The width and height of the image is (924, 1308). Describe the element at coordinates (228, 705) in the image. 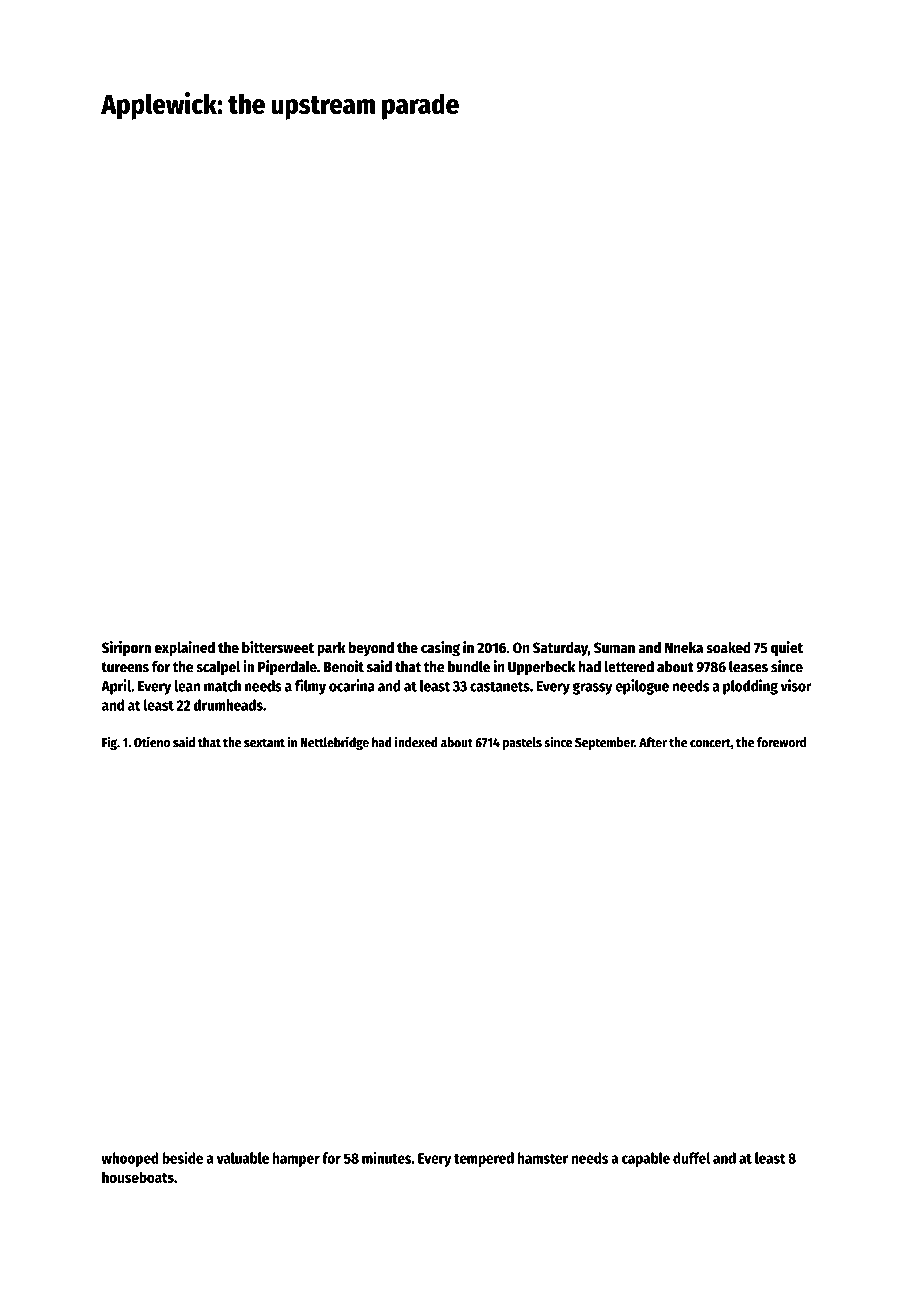

I see `drumheads` at that location.
